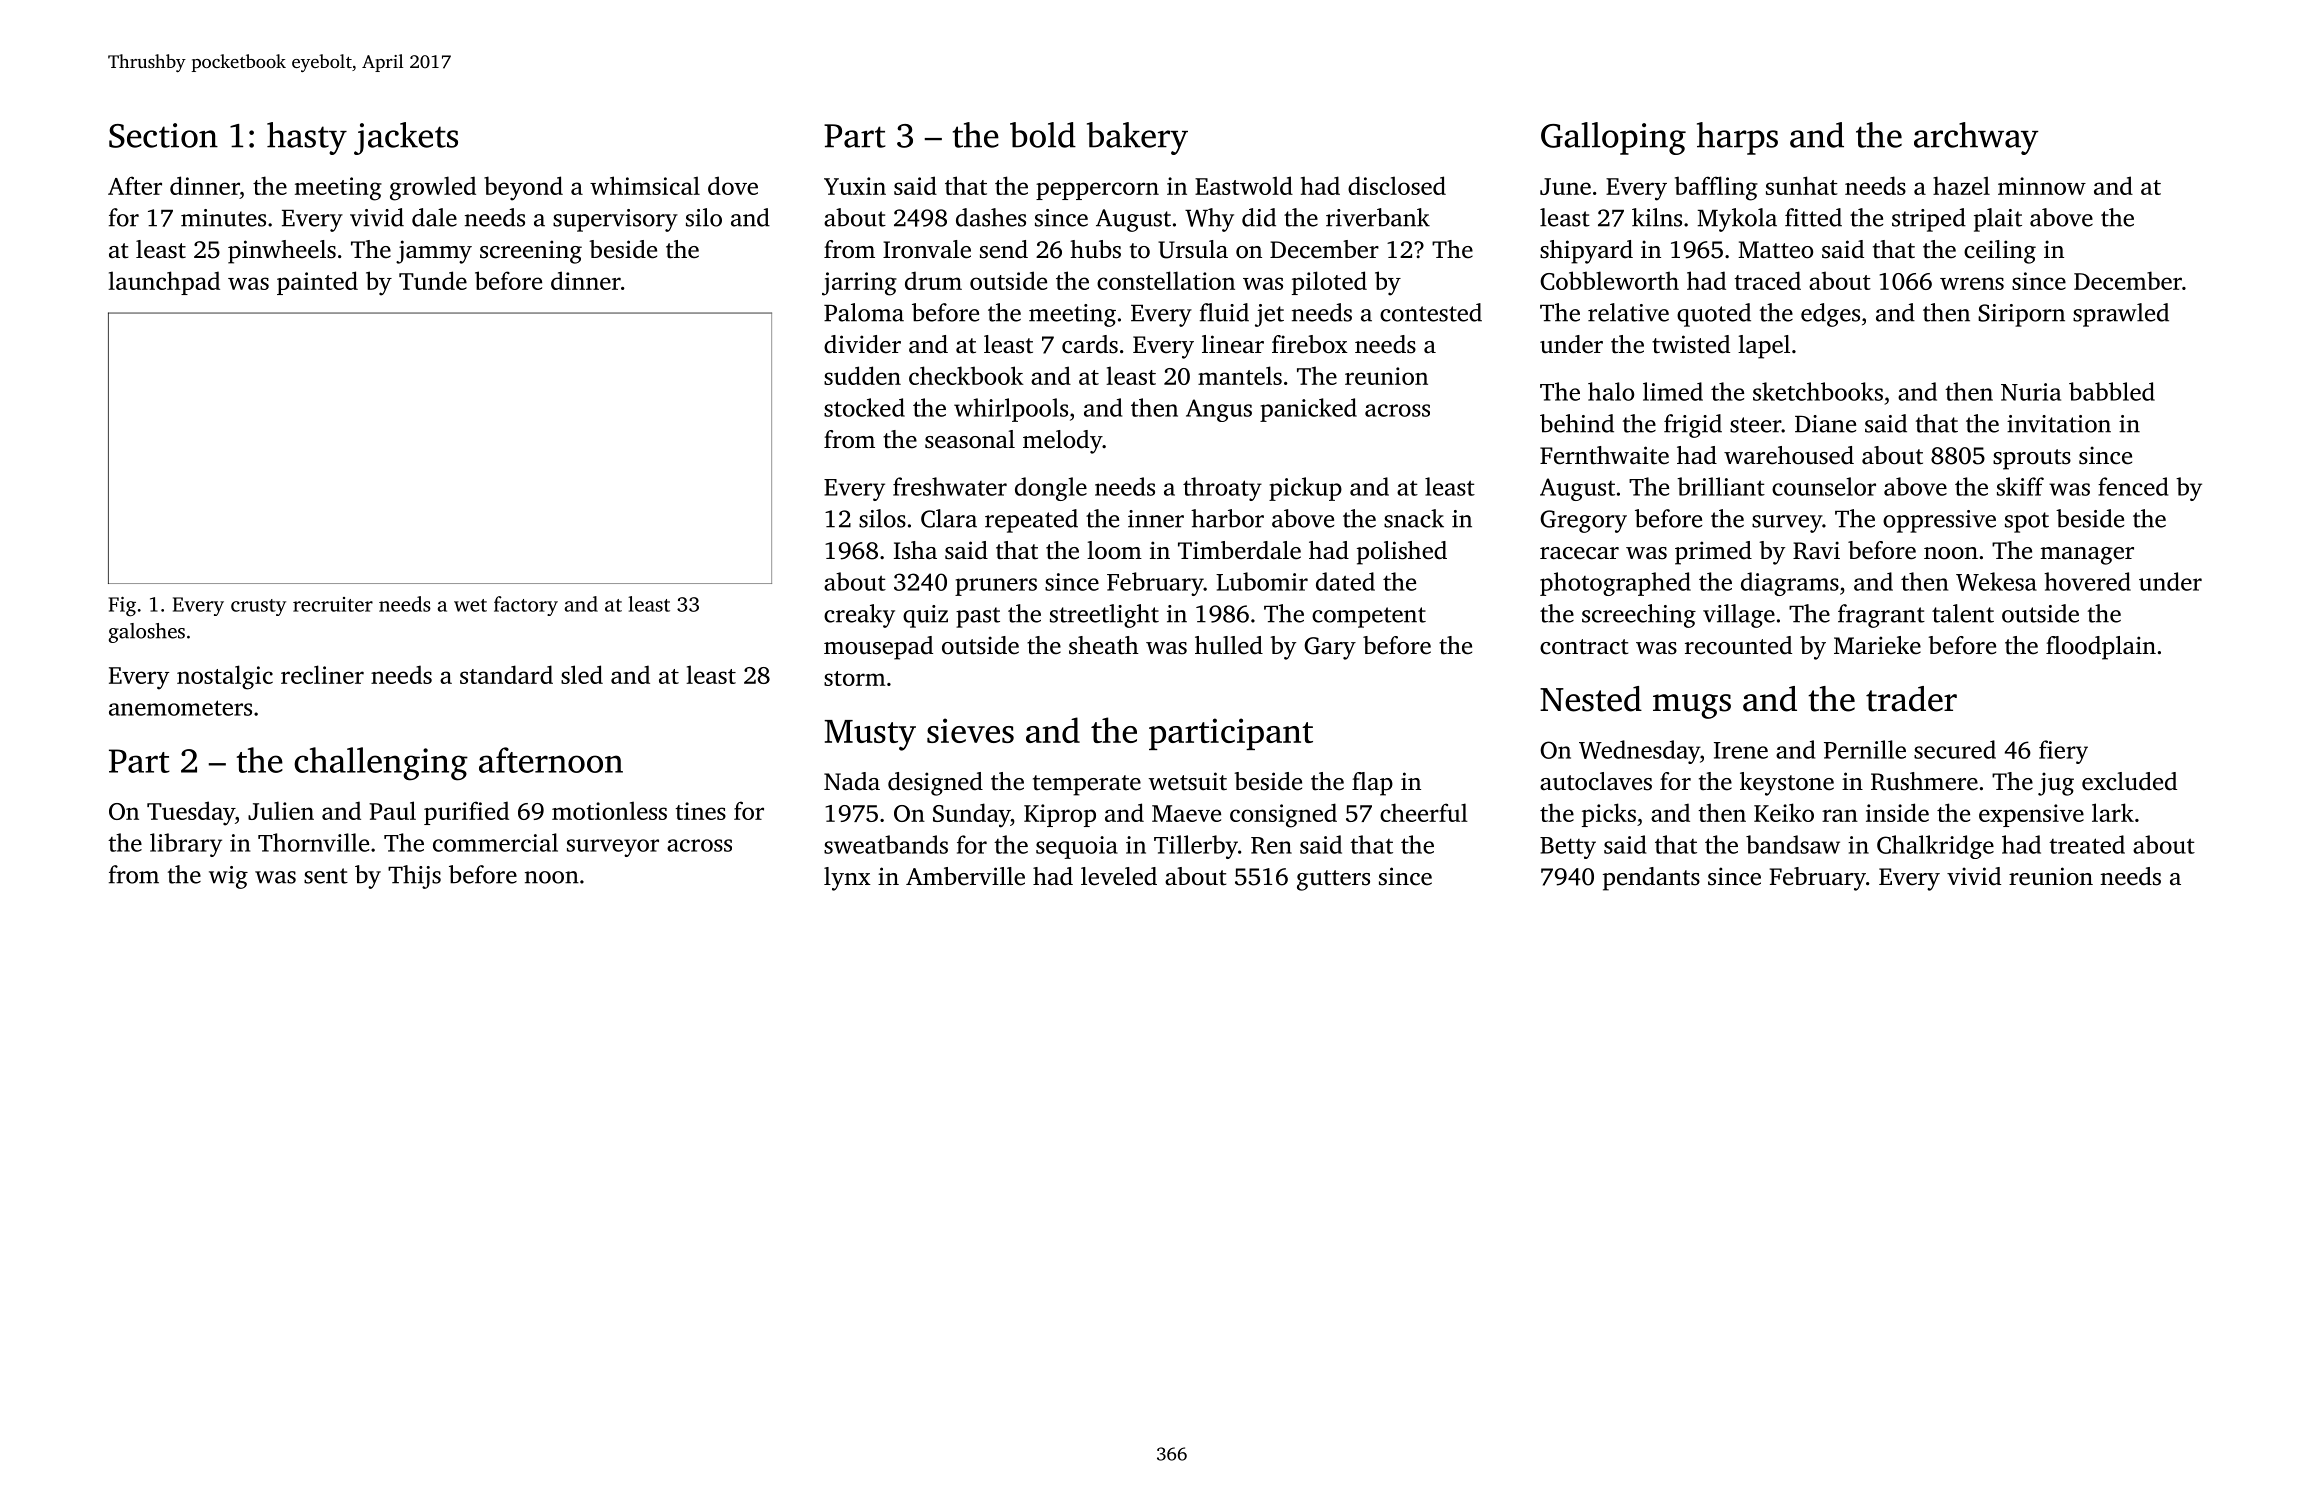 This image has width=2312, height=1496. Describe the element at coordinates (915, 550) in the image. I see `Isha` at that location.
